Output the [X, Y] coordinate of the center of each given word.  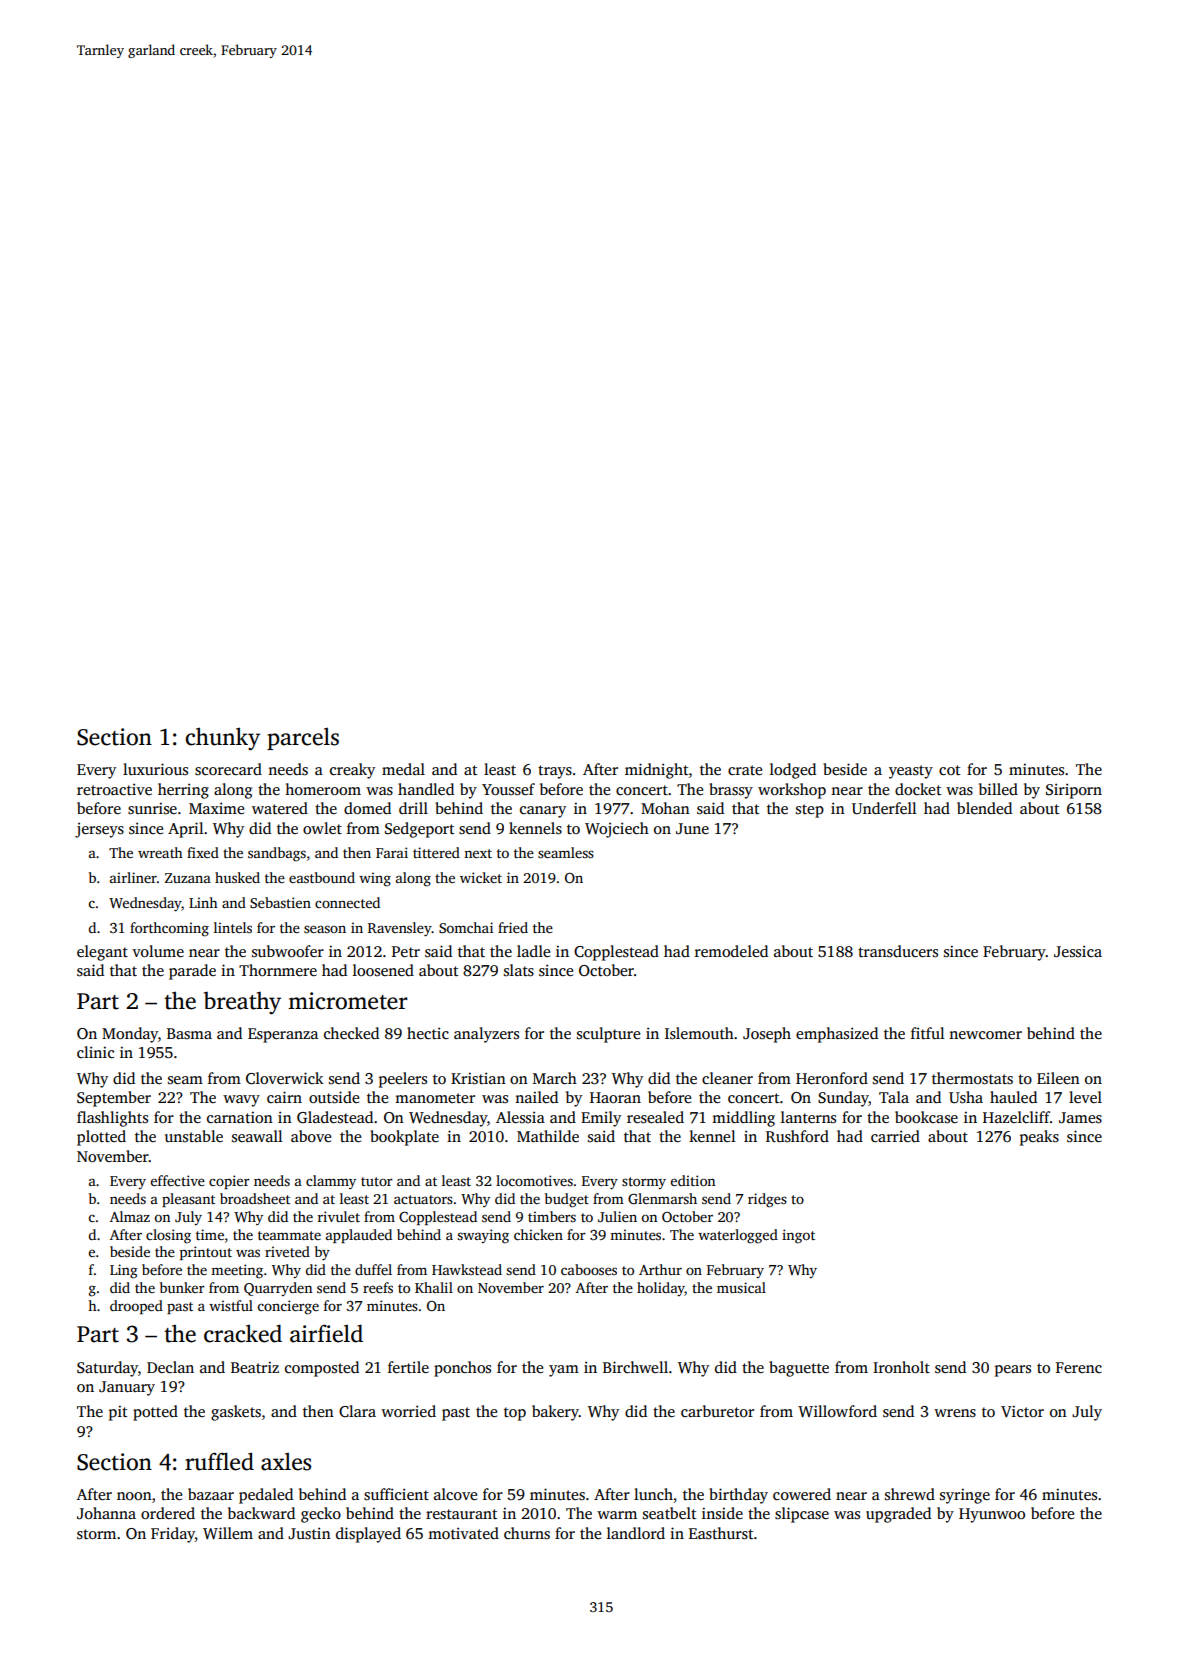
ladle [533, 951]
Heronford [832, 1078]
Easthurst [721, 1533]
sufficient [396, 1494]
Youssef [508, 789]
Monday [130, 1035]
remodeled [731, 951]
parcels [303, 739]
